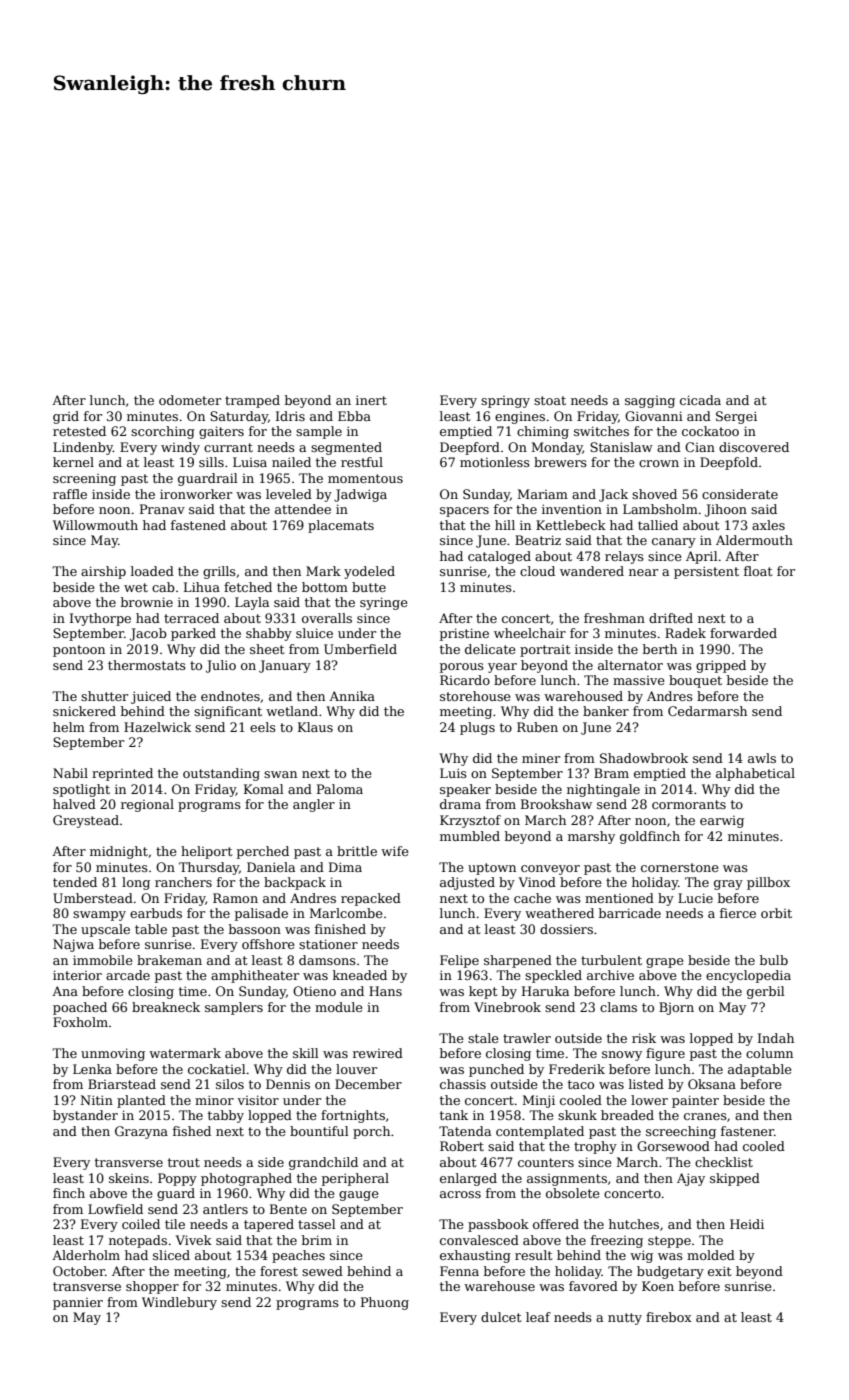  Describe the element at coordinates (371, 400) in the document. I see `inert` at that location.
